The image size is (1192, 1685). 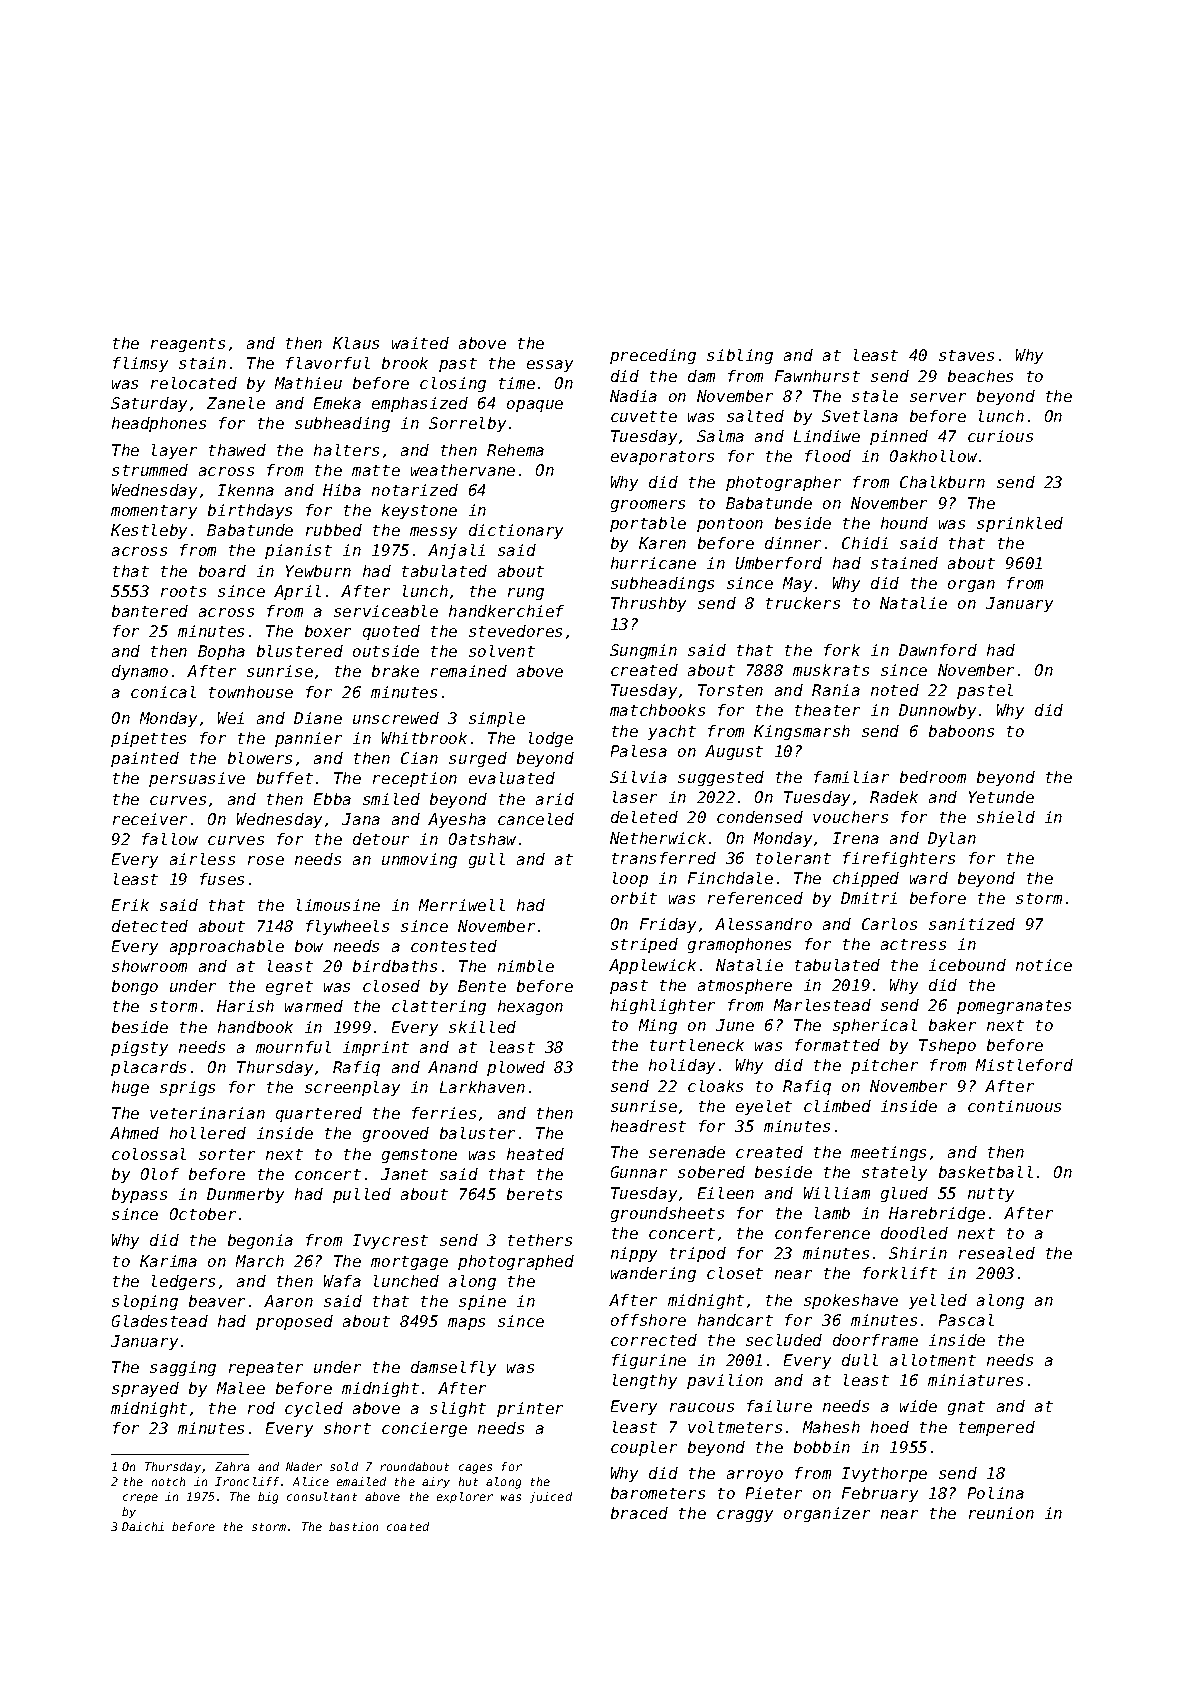 I want to click on remained, so click(x=469, y=671).
